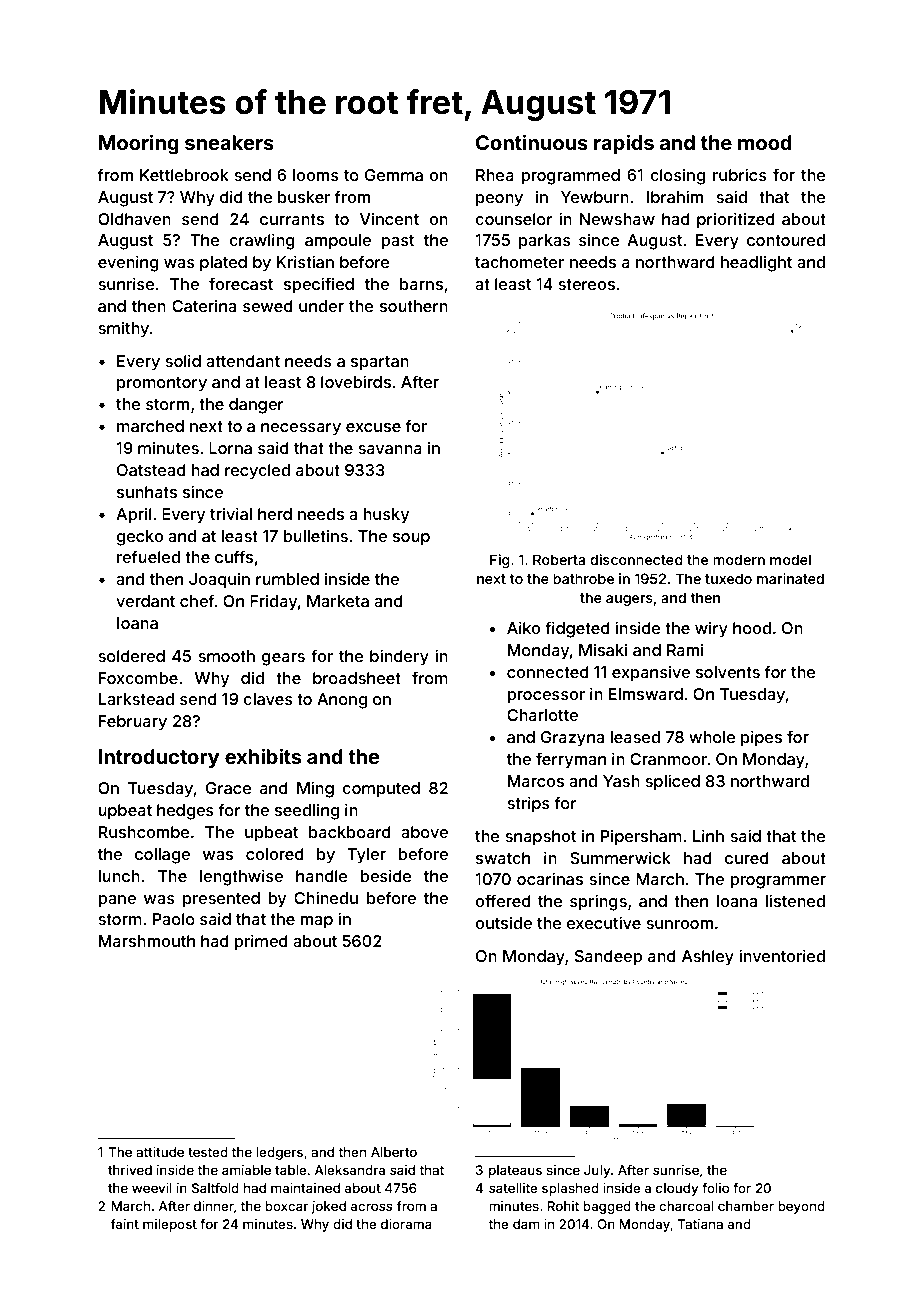 The height and width of the screenshot is (1308, 924). I want to click on Oatstead, so click(151, 470).
